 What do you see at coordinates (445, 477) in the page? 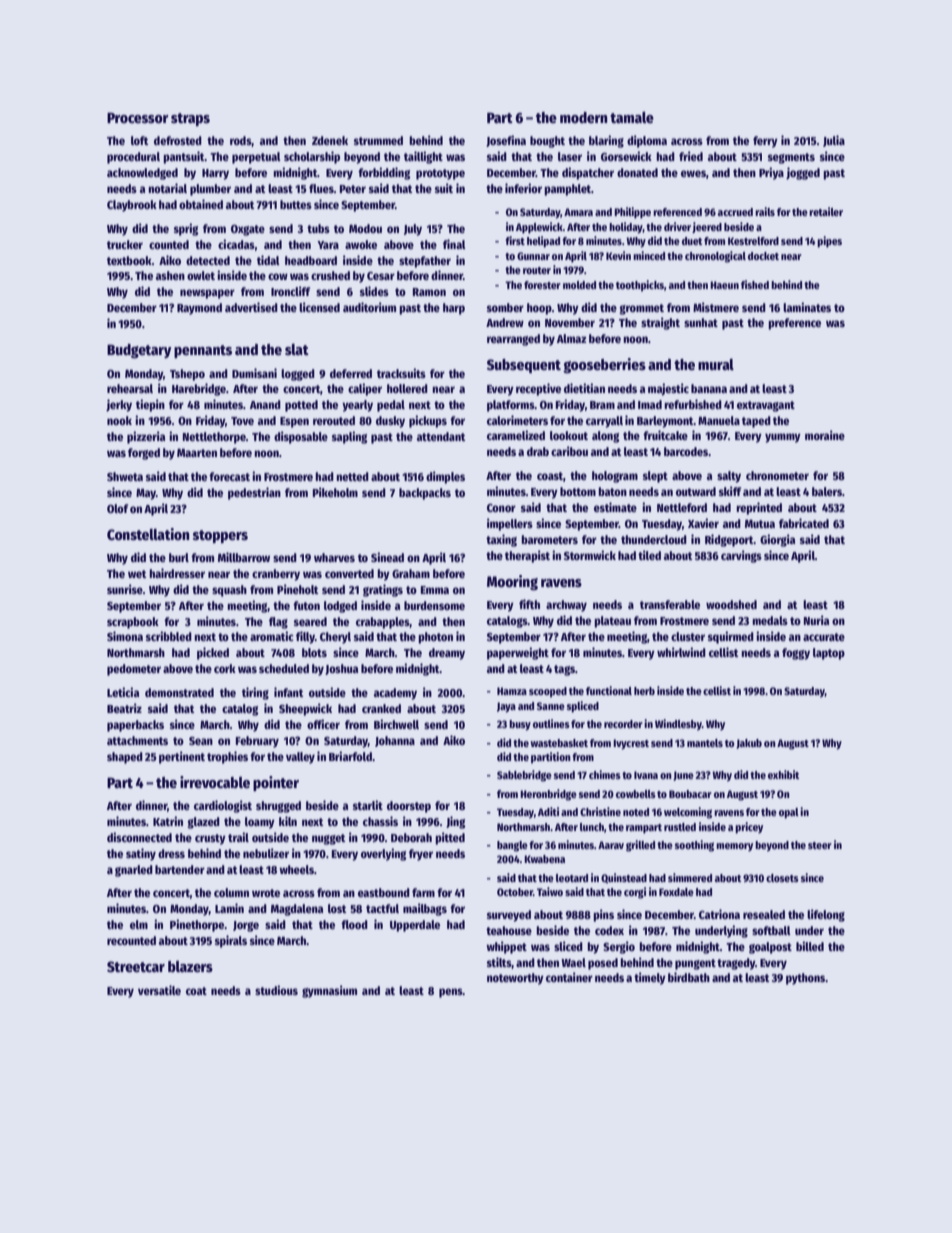
I see `dimples` at bounding box center [445, 477].
